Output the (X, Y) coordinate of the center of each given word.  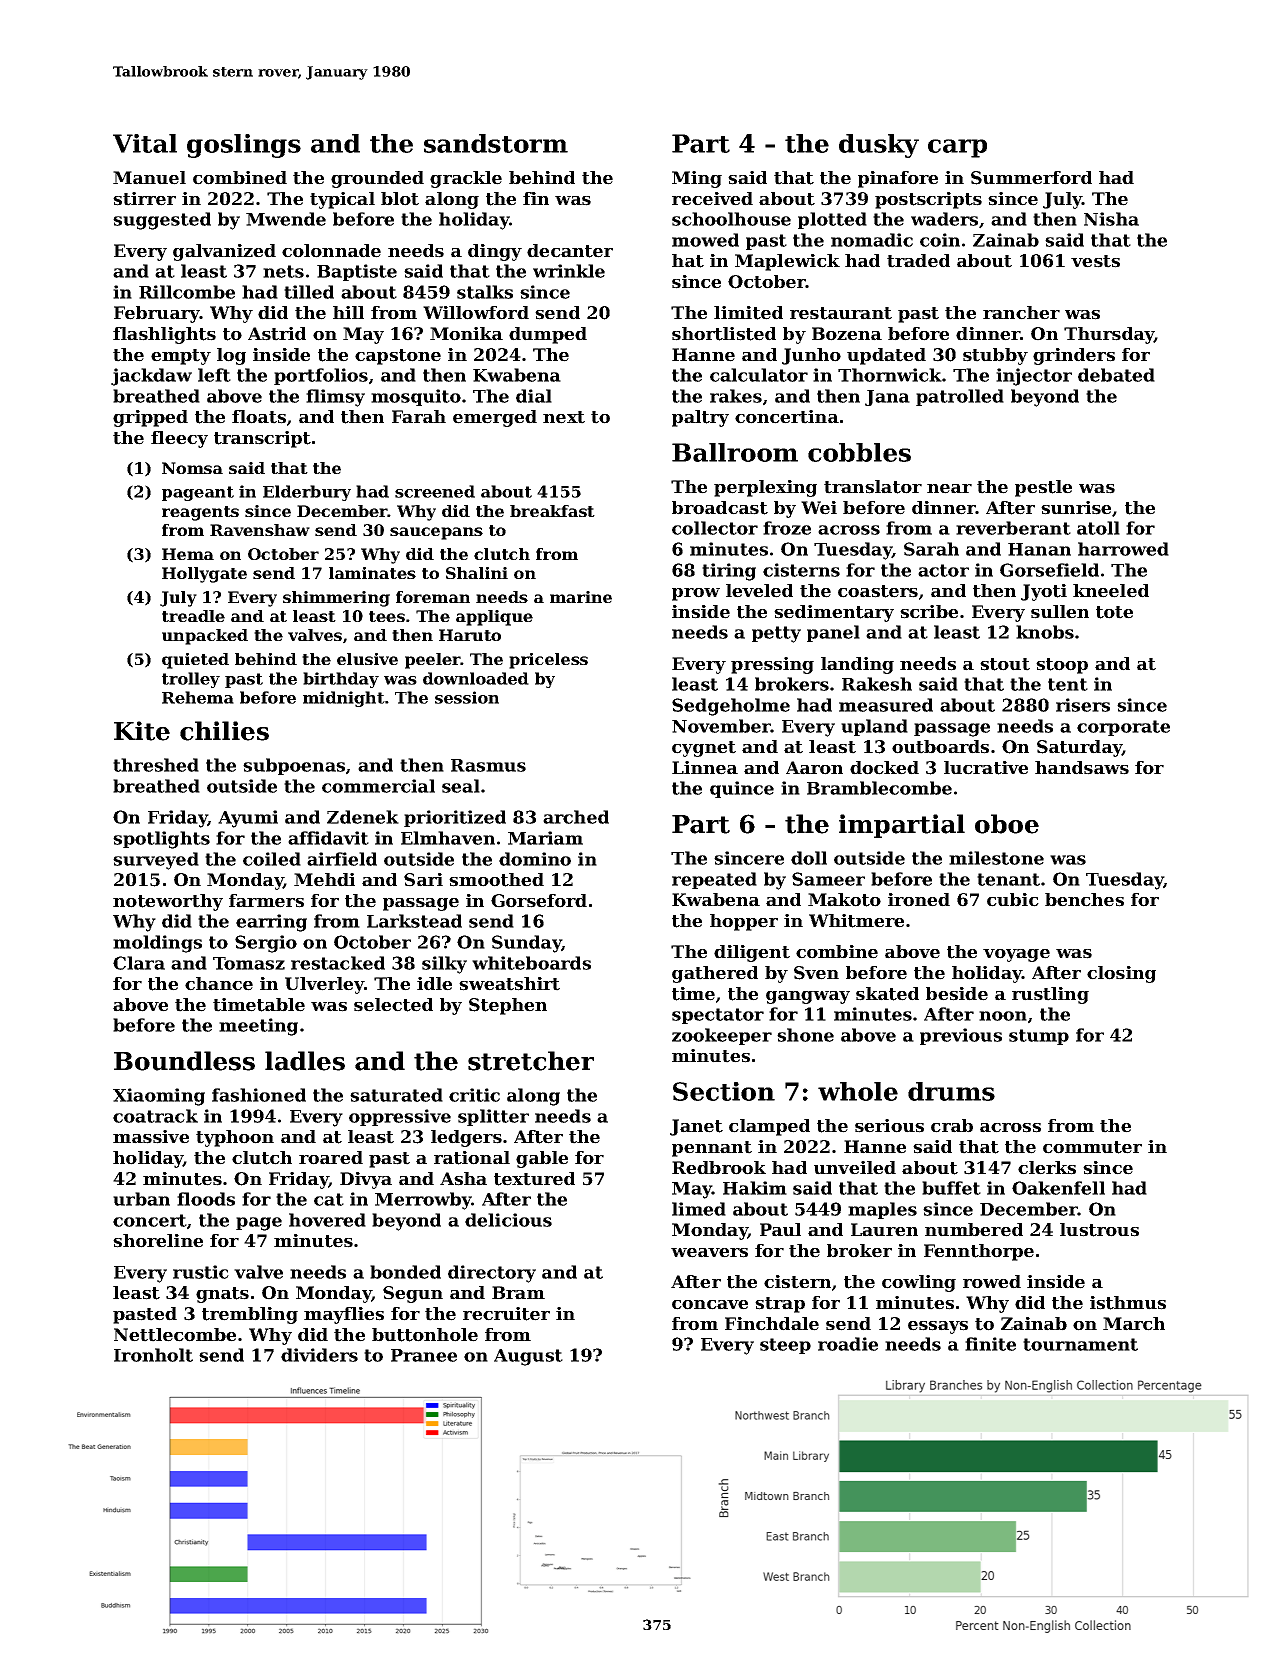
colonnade (331, 251)
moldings (157, 944)
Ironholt (153, 1355)
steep (785, 1346)
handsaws (1082, 768)
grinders (1074, 356)
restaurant (841, 313)
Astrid (277, 334)
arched (576, 817)
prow (696, 594)
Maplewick (787, 262)
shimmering (336, 599)
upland (874, 727)
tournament (1080, 1344)
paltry (700, 418)
